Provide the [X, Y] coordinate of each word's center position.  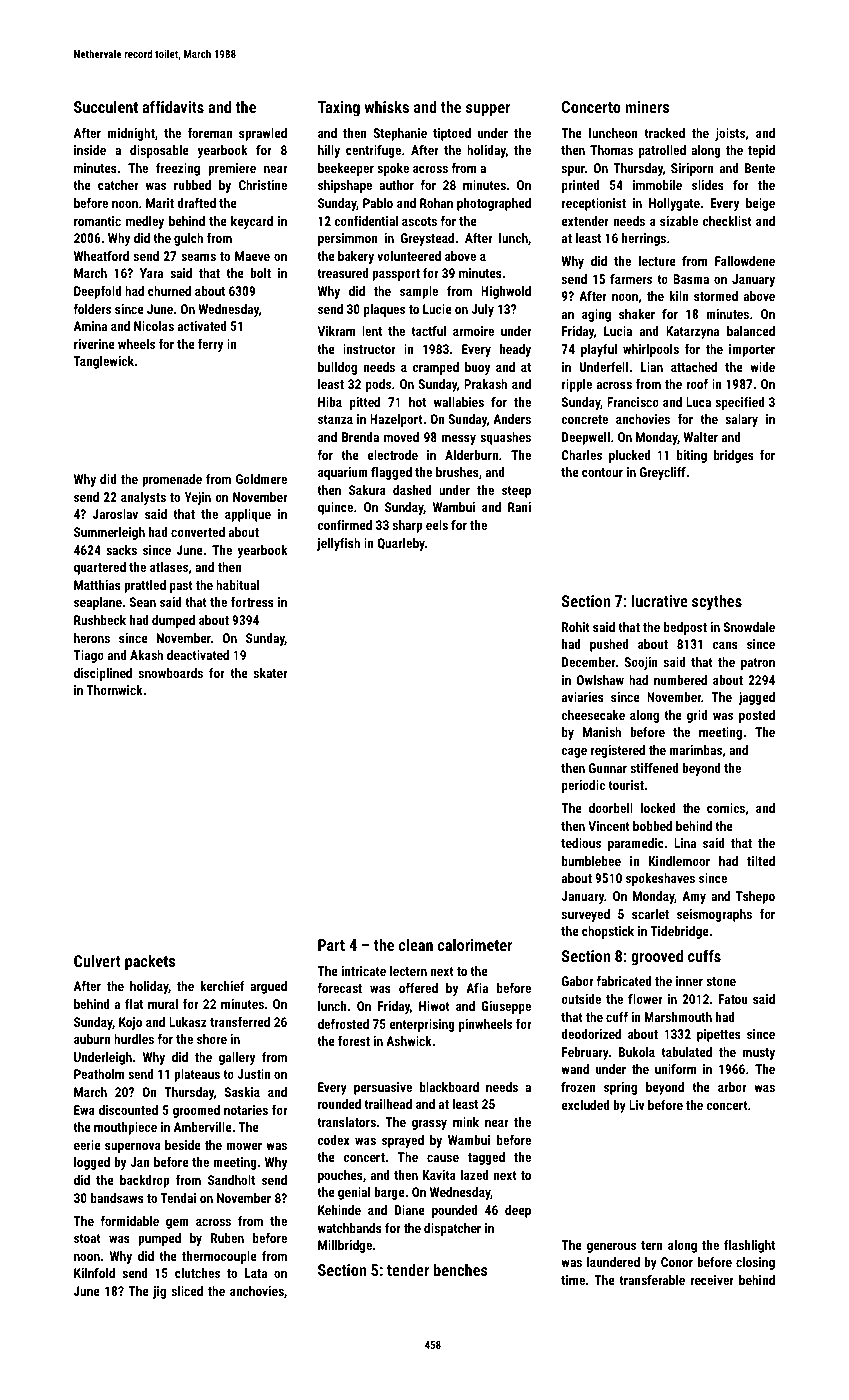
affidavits [173, 106]
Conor [677, 1262]
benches [461, 1269]
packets [150, 962]
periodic [583, 786]
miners [647, 107]
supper [488, 110]
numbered [680, 680]
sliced [187, 1291]
